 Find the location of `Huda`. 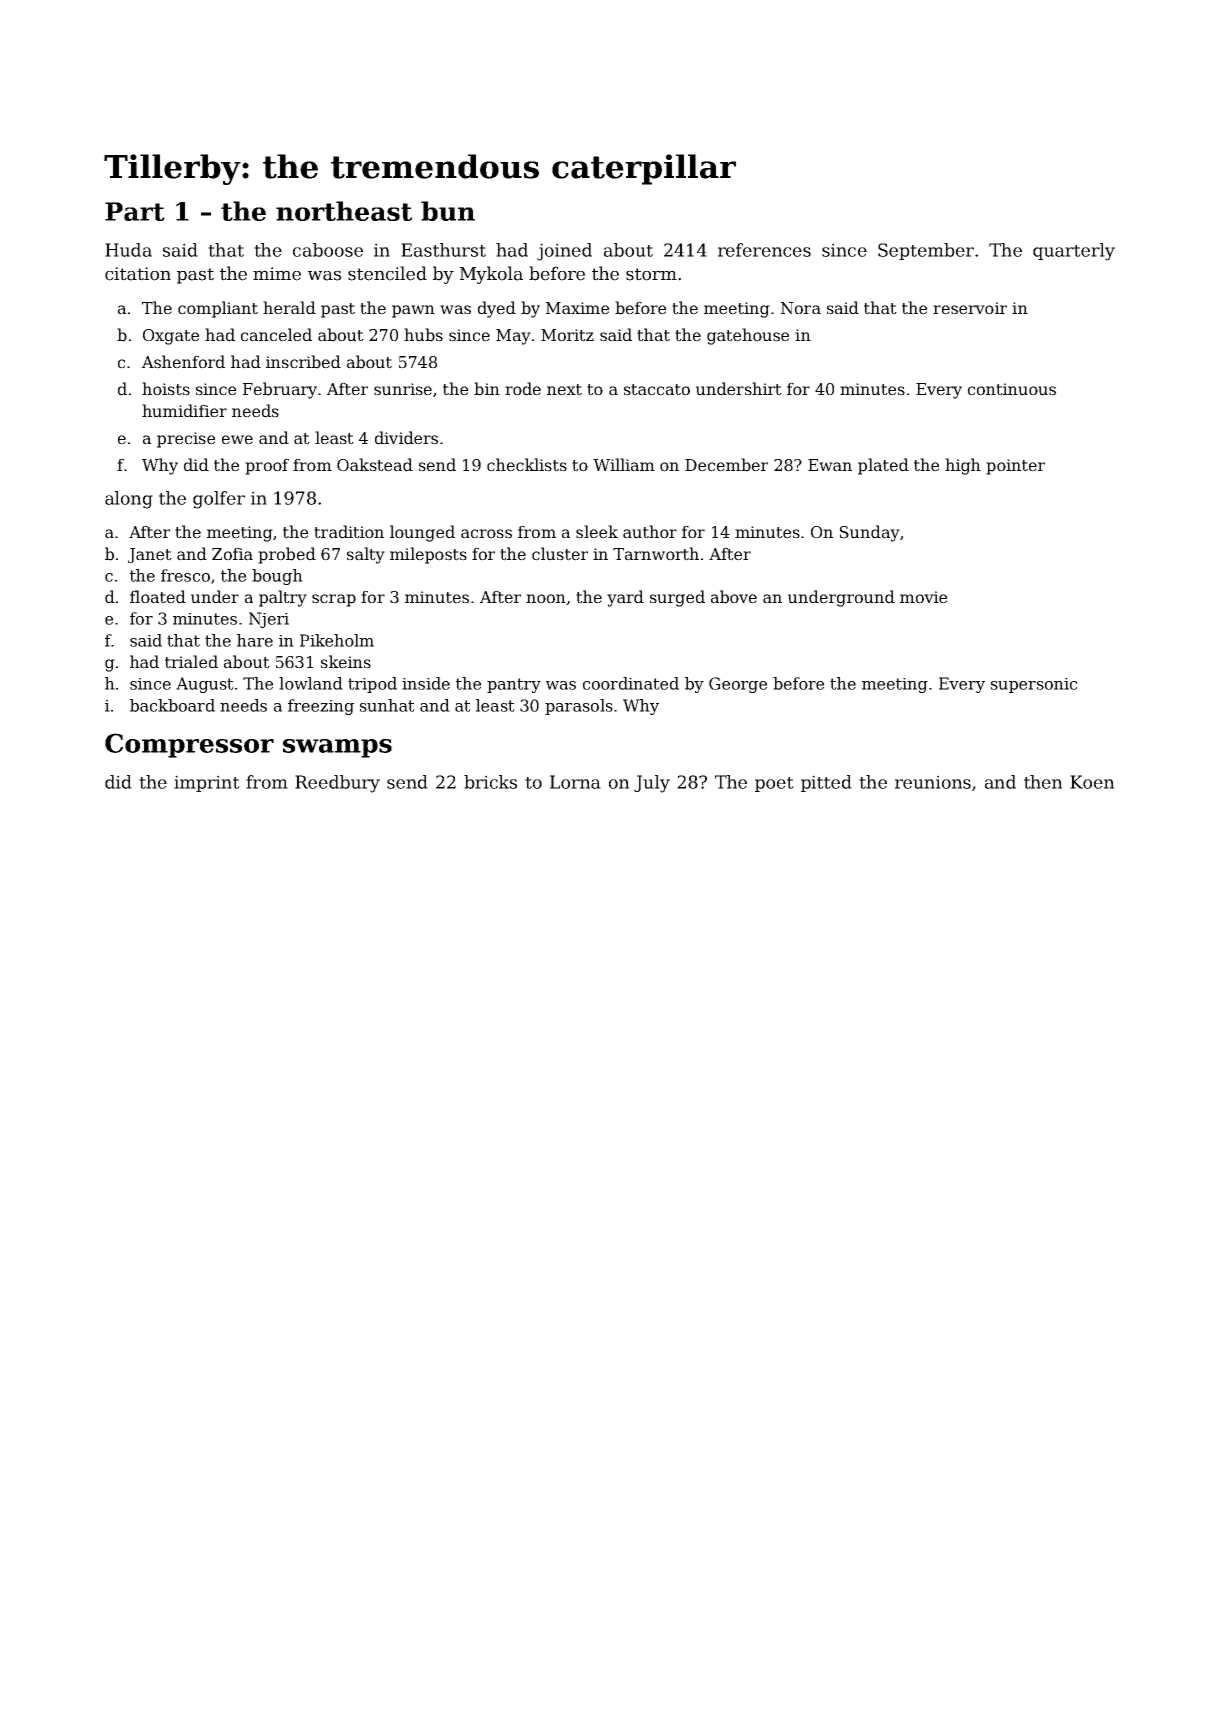

Huda is located at coordinates (128, 250).
